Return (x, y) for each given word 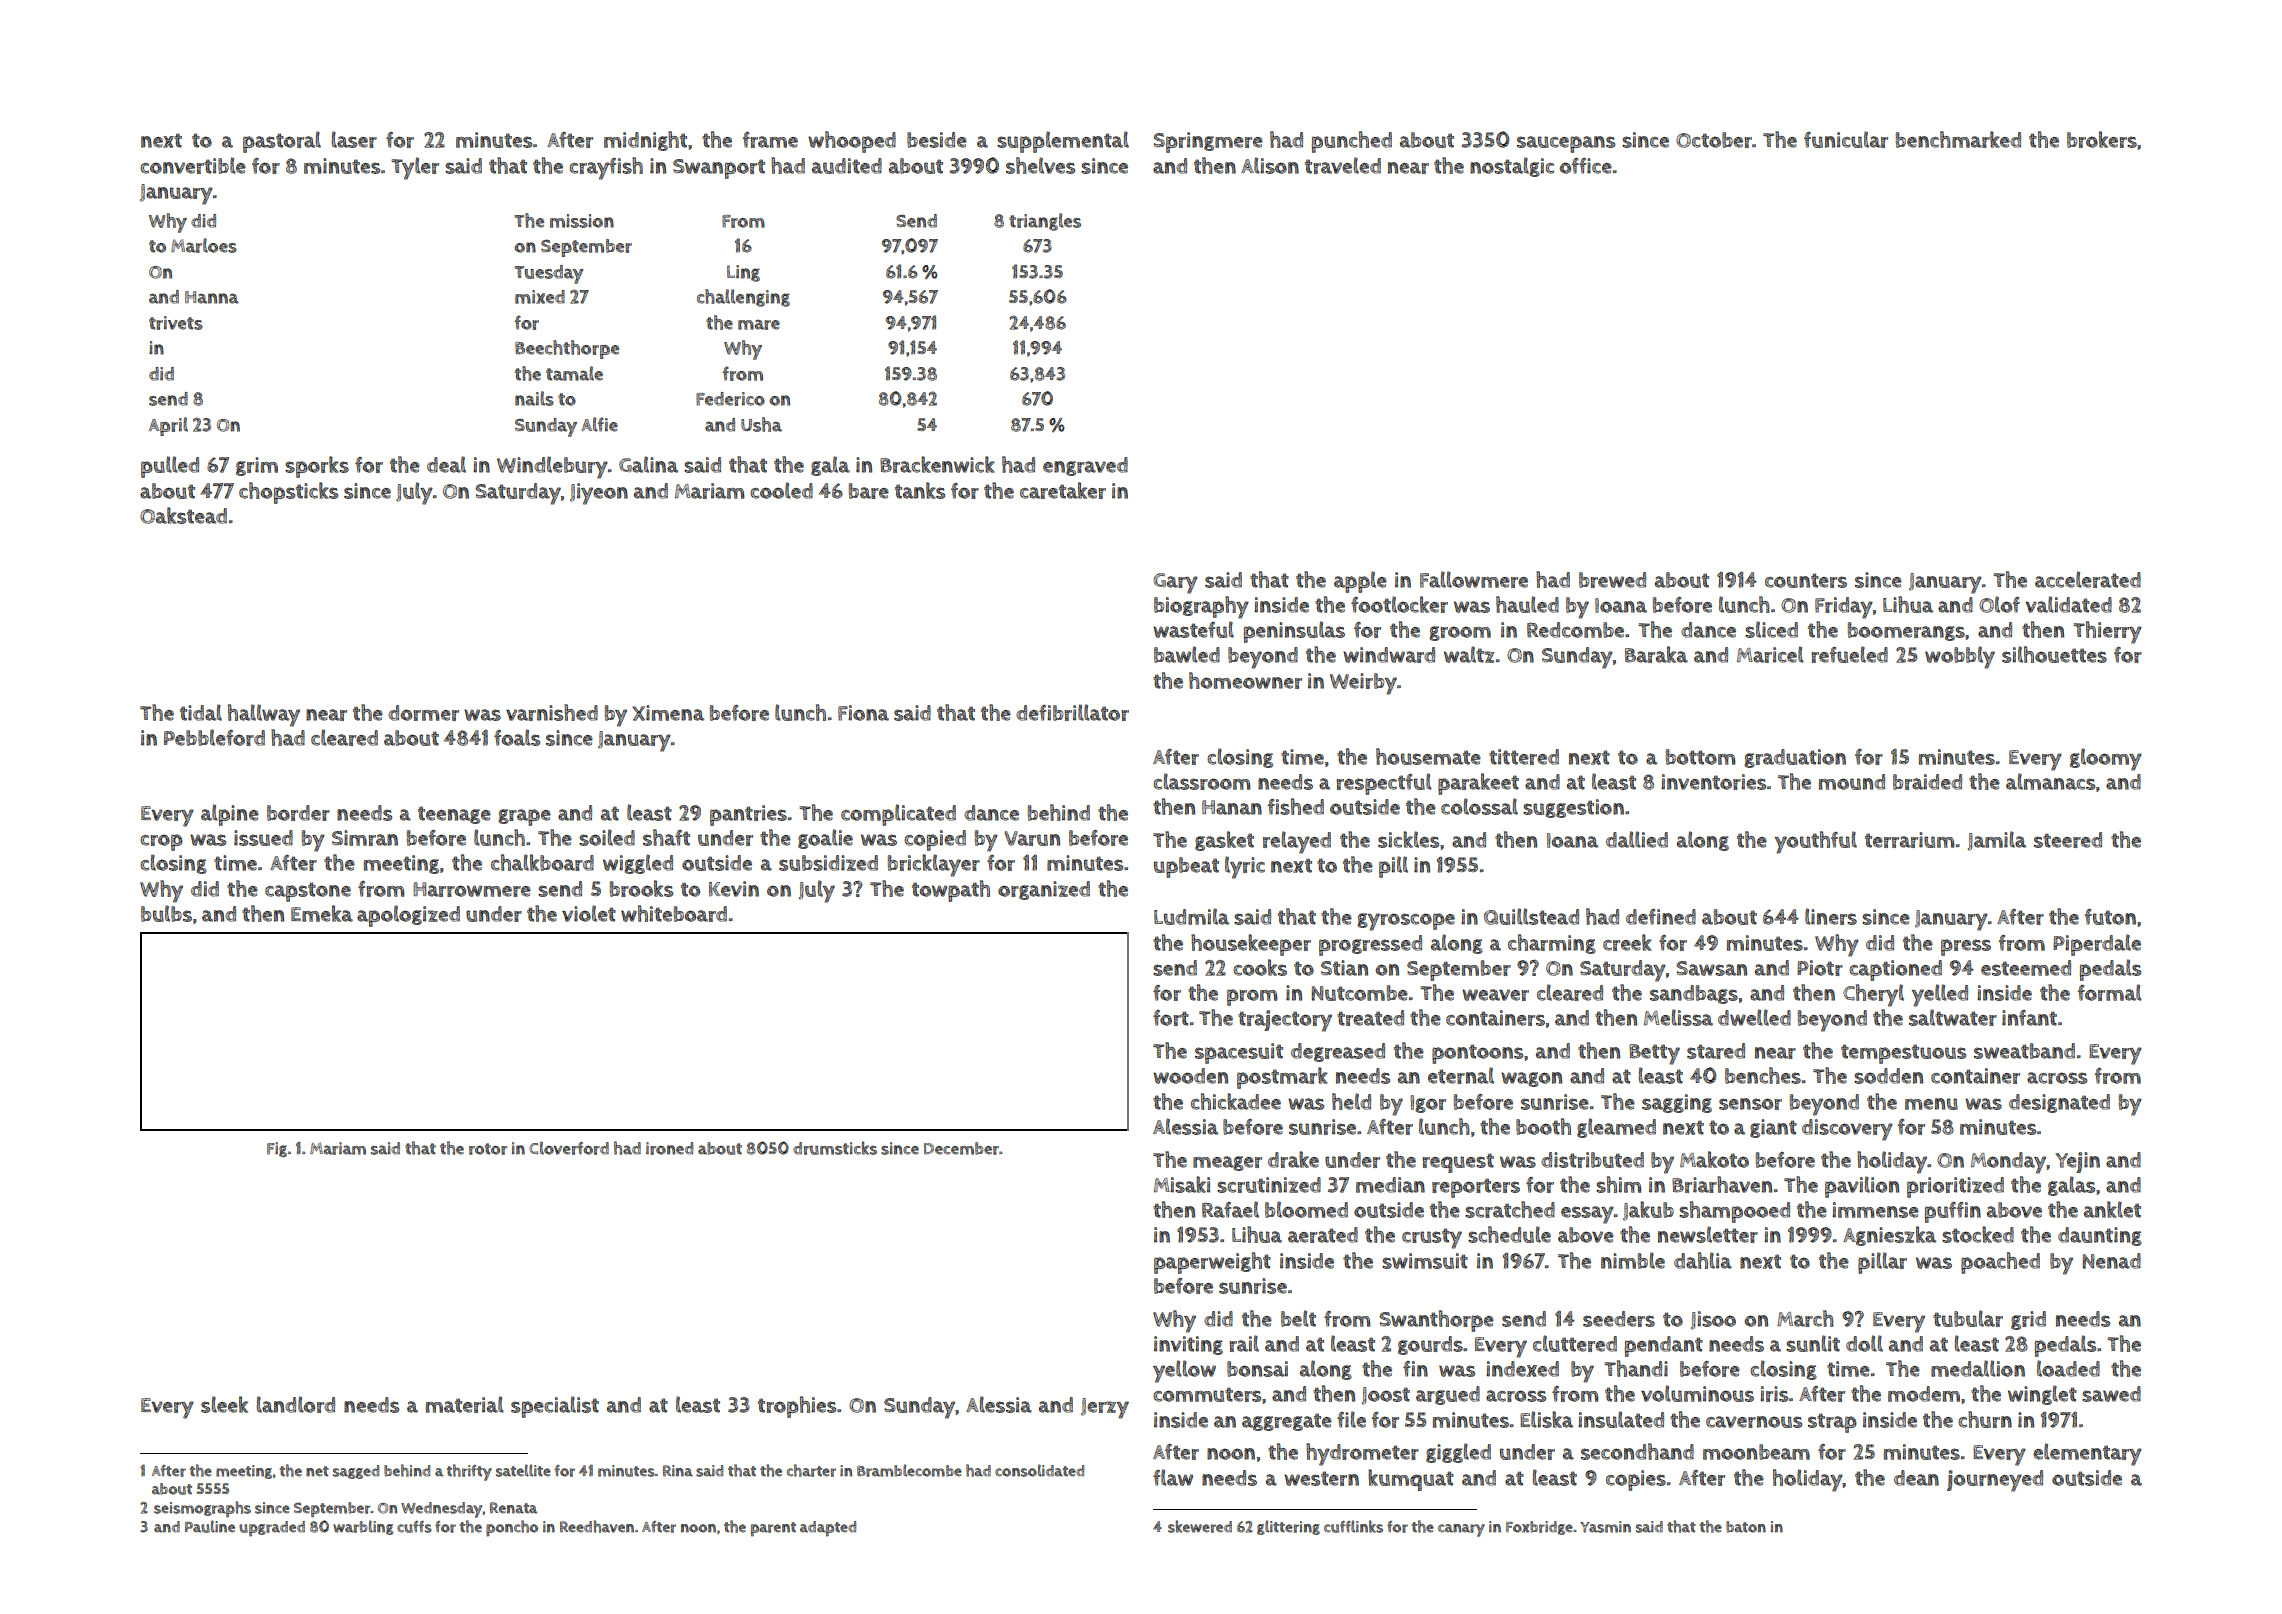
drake (1293, 1159)
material (465, 1404)
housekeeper (1251, 945)
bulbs (166, 913)
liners (1831, 916)
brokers (2102, 139)
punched (1352, 142)
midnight (645, 141)
